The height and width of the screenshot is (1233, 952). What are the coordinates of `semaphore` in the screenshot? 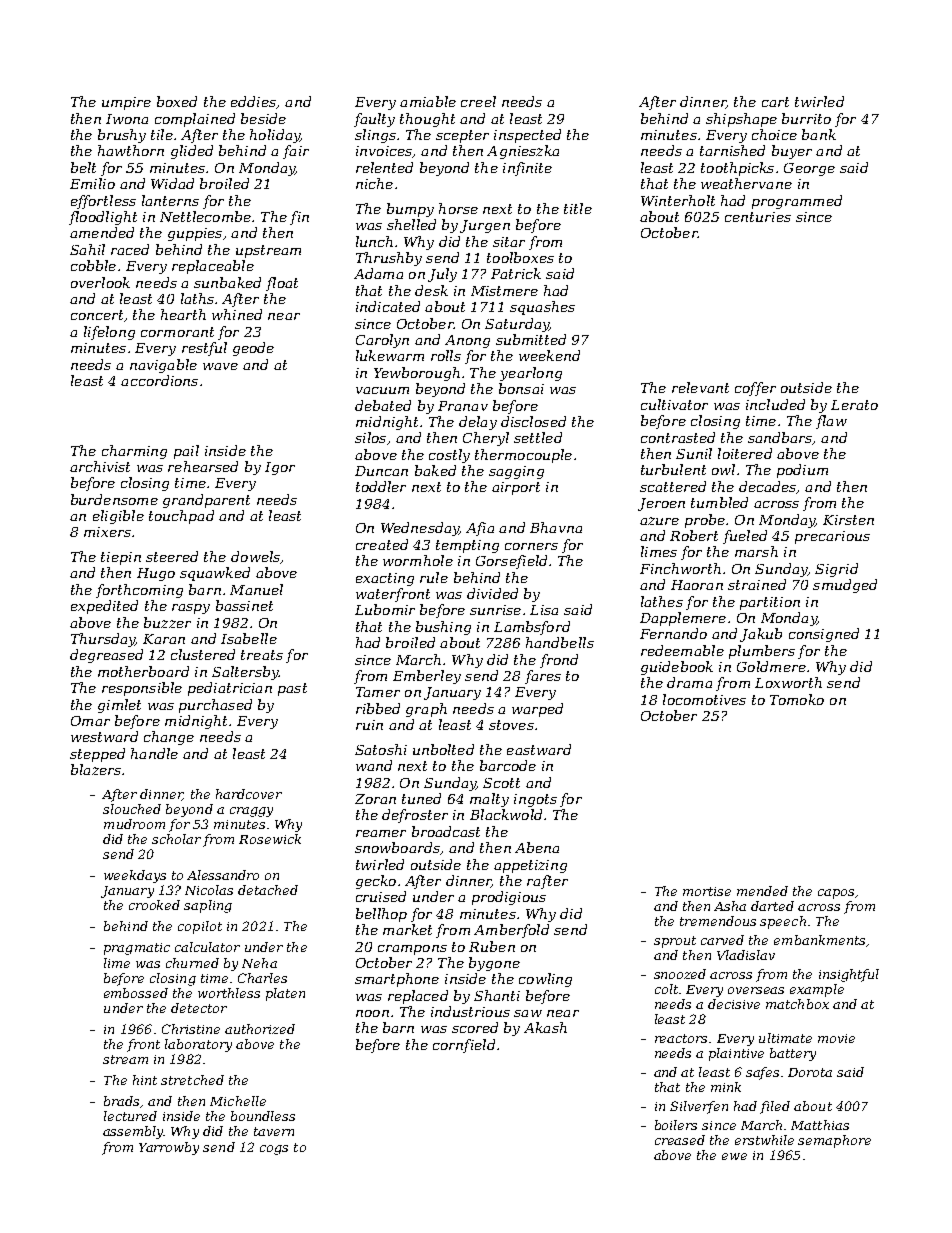 It's located at (834, 1141).
